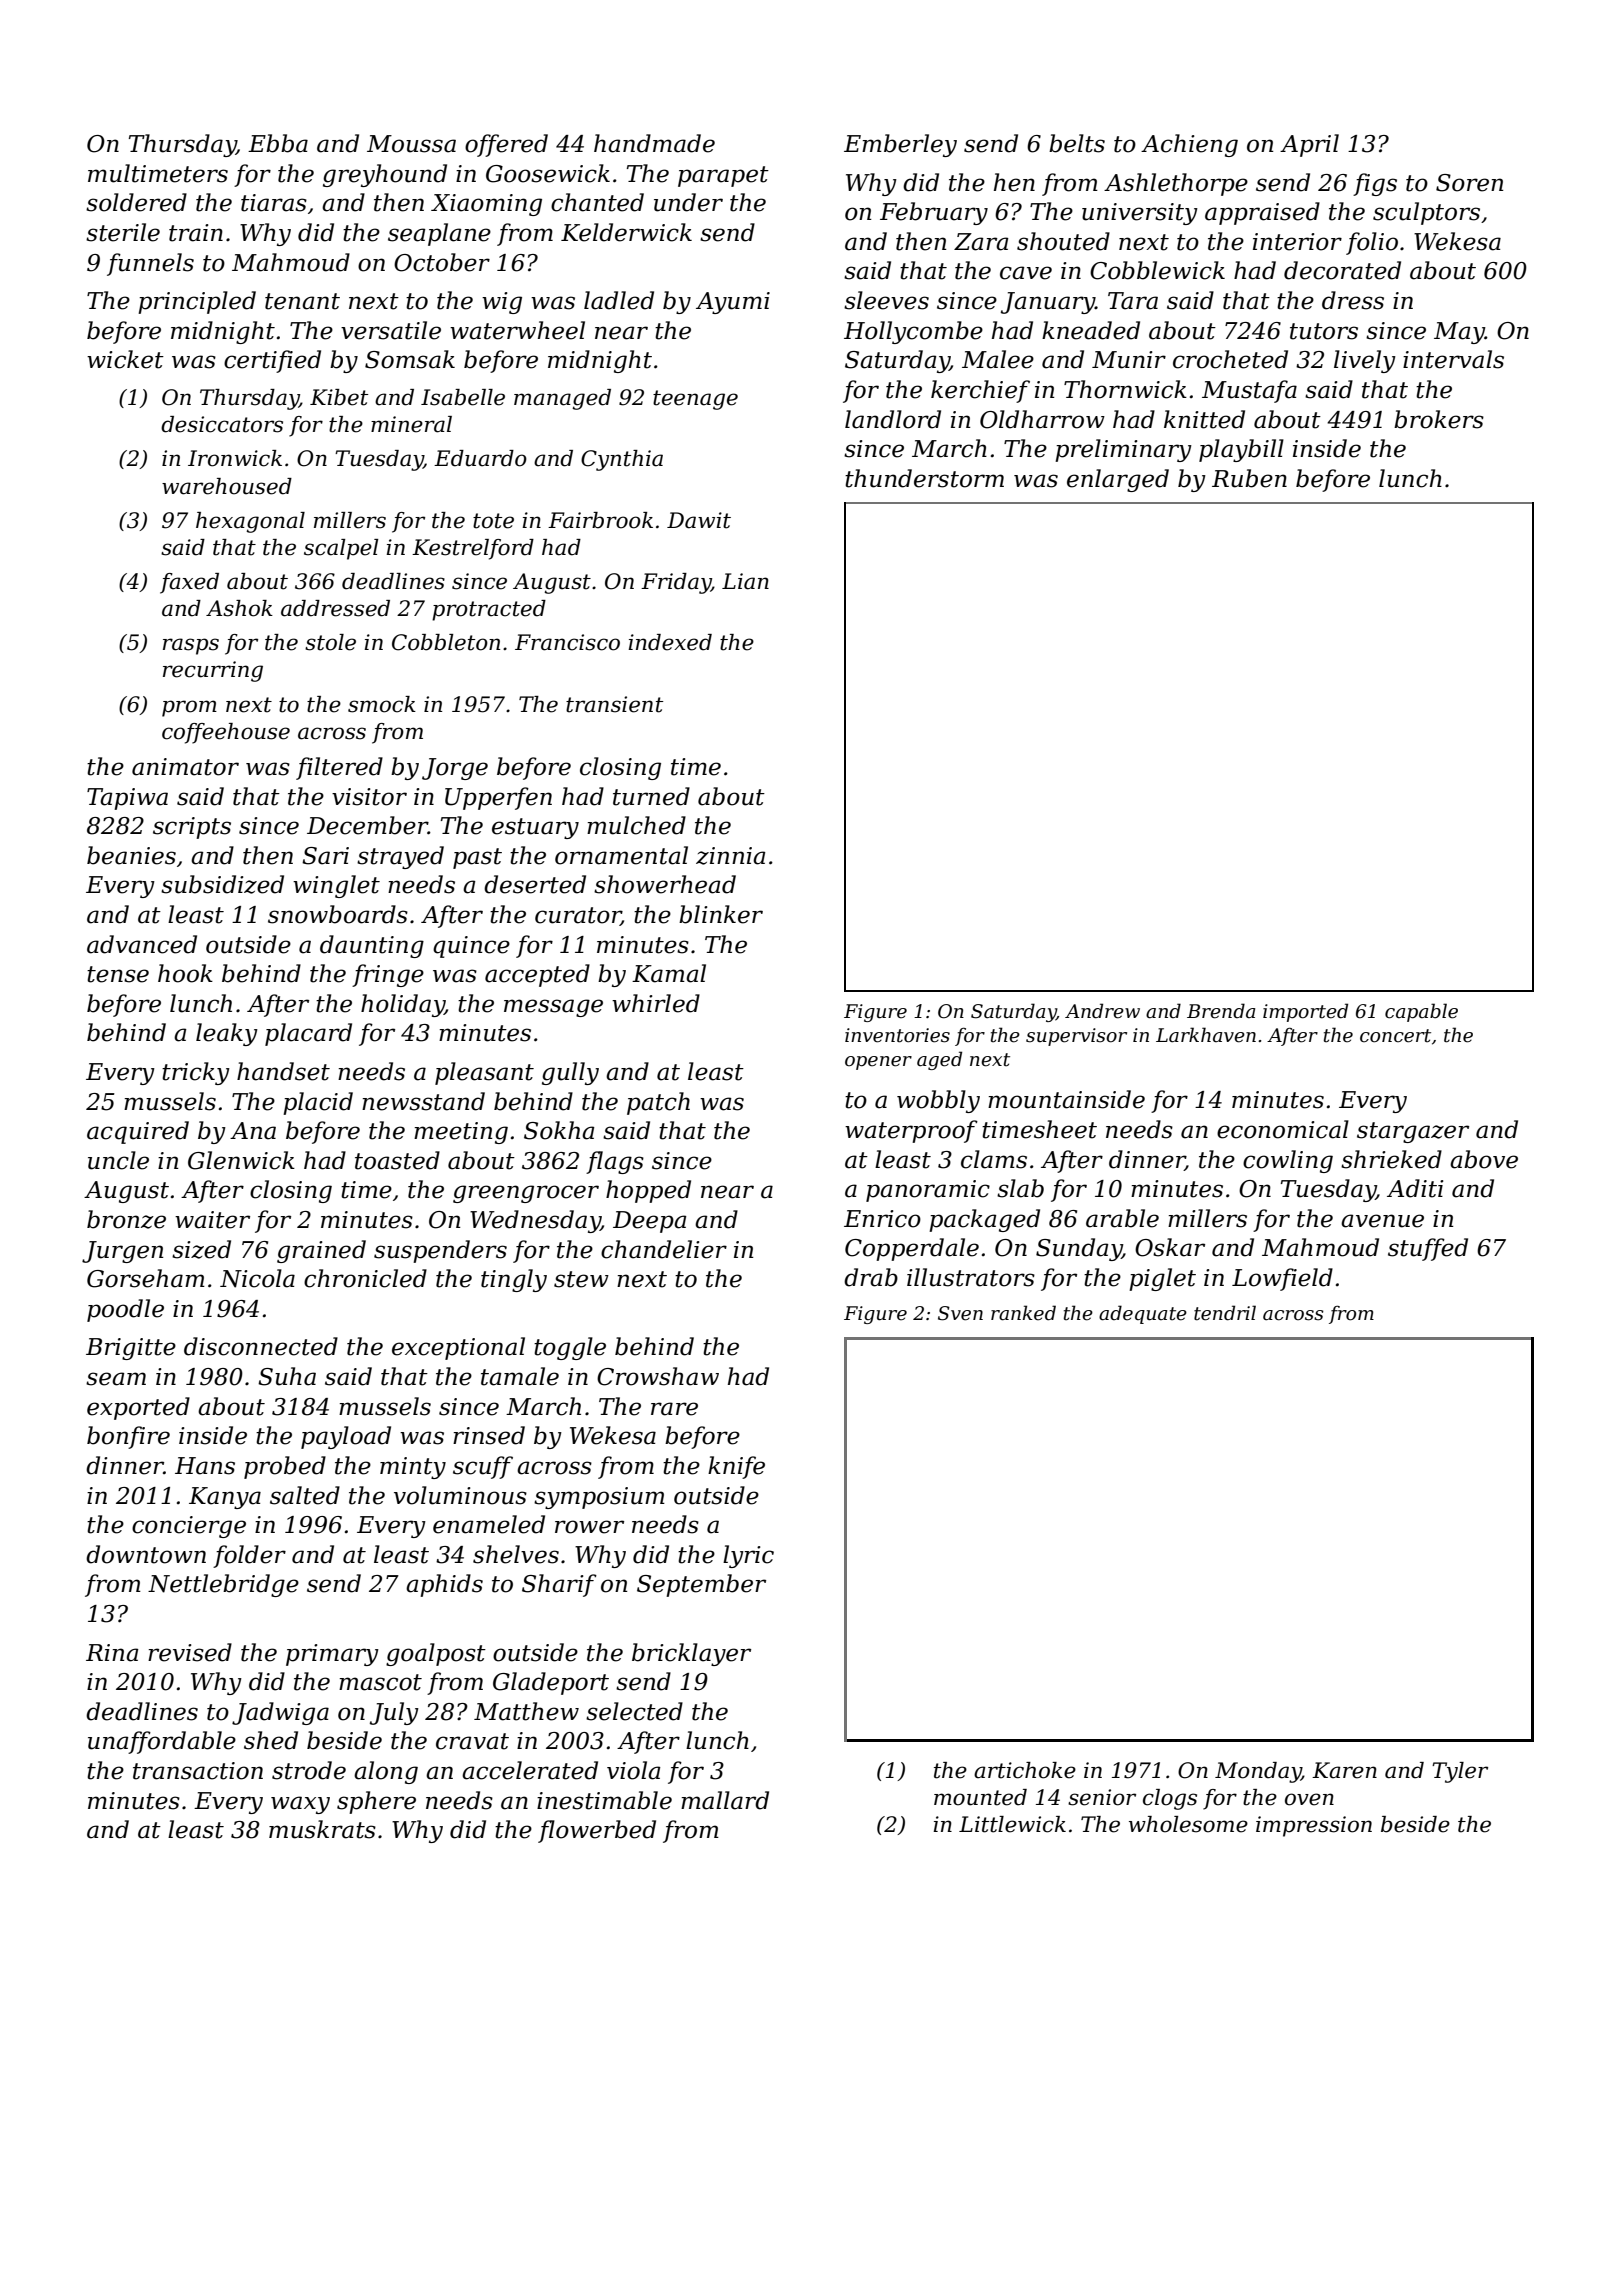 This document has width=1620, height=2292. Describe the element at coordinates (730, 856) in the document. I see `zinnia` at that location.
